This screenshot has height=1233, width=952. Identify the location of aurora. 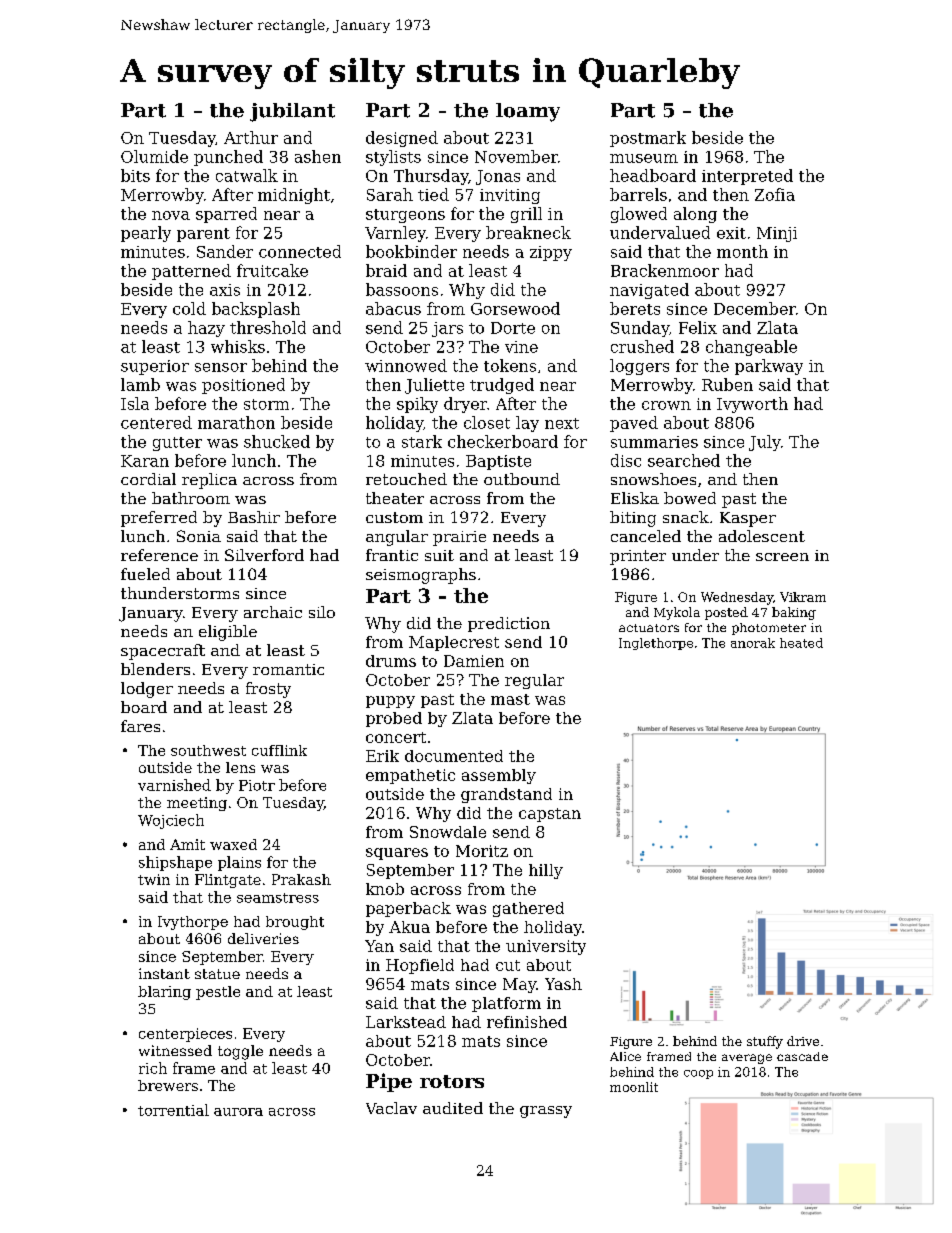
(238, 1112).
